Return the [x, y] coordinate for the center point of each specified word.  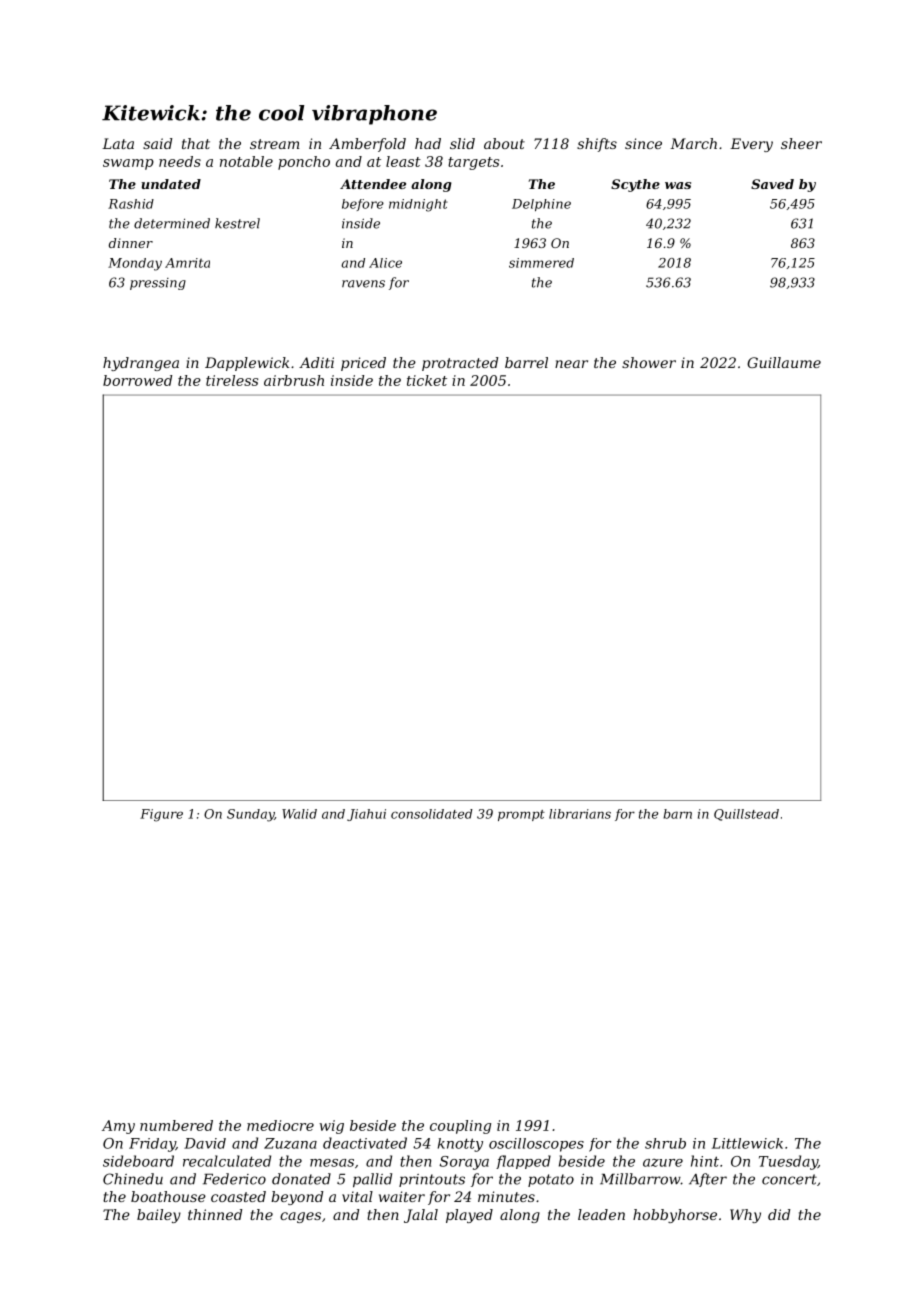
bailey [159, 1216]
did [779, 1214]
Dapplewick [247, 364]
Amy [118, 1127]
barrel [526, 362]
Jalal [421, 1216]
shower [649, 362]
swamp [128, 164]
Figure [161, 815]
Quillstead [746, 815]
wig [331, 1127]
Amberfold [367, 145]
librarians [580, 814]
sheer [801, 143]
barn [677, 814]
